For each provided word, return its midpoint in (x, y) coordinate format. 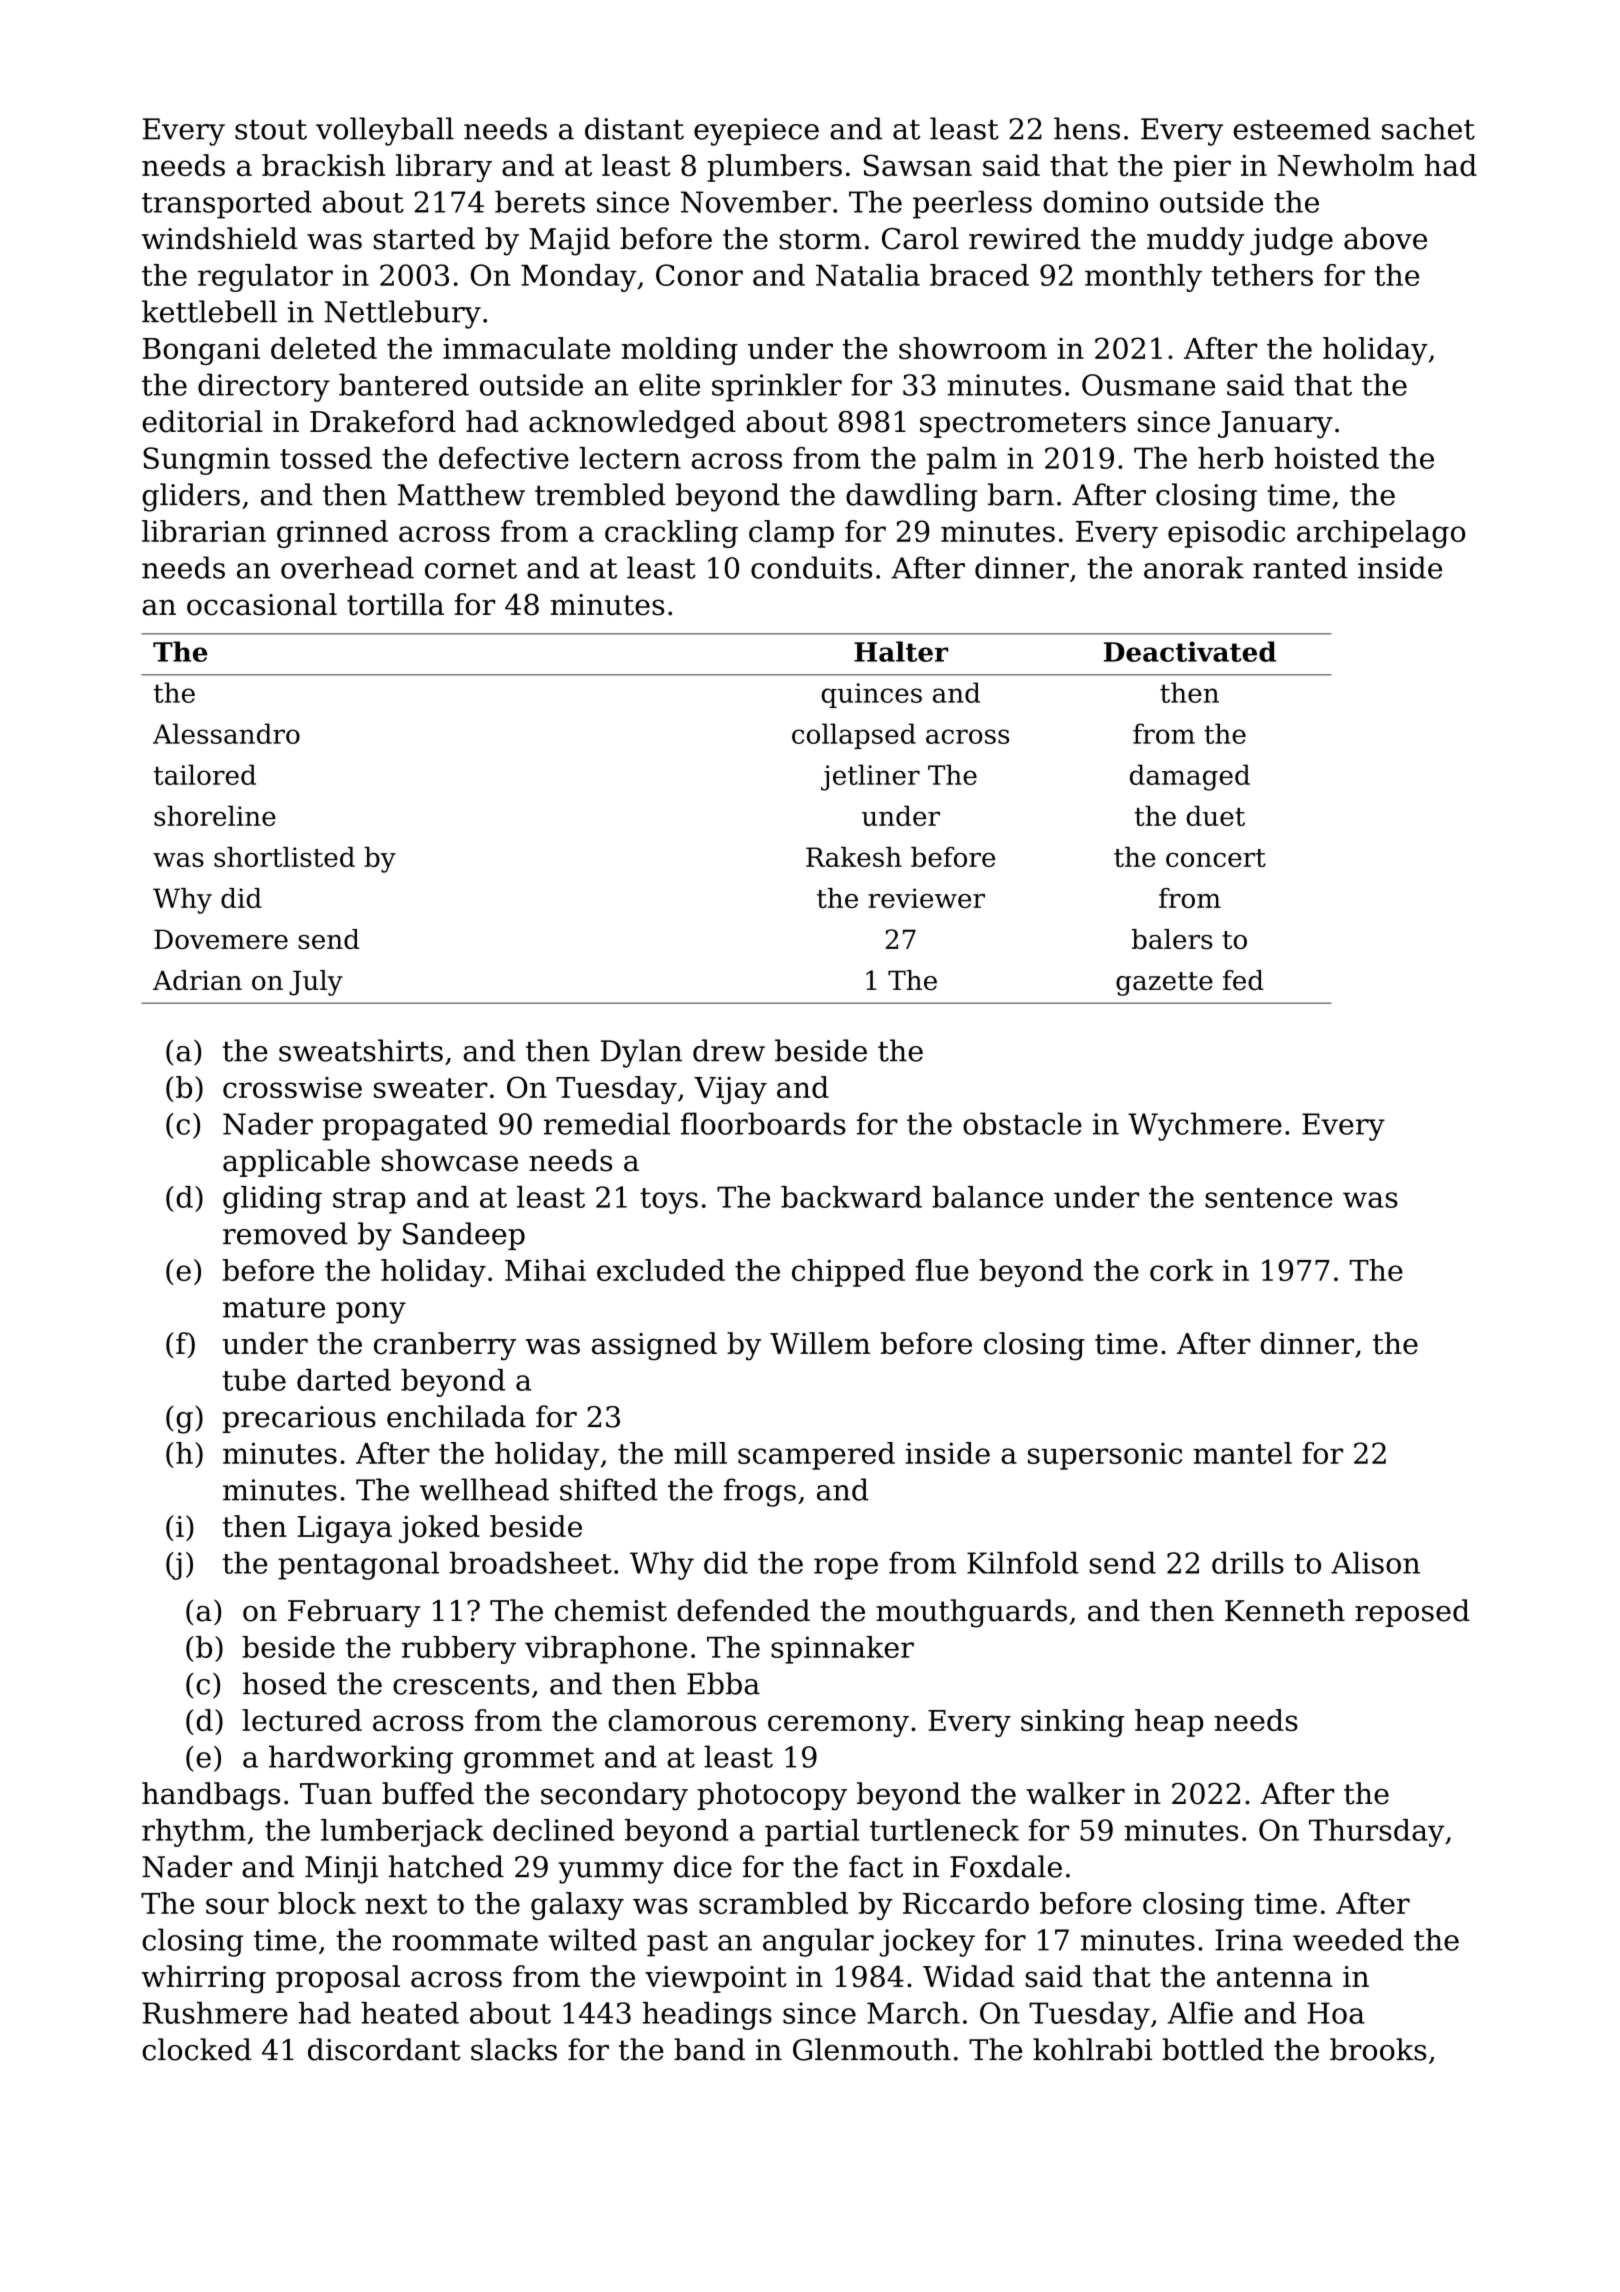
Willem (820, 1343)
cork (1181, 1270)
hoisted (1326, 458)
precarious (299, 1419)
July (316, 983)
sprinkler (777, 387)
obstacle (1022, 1123)
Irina (1249, 1940)
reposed (1412, 1613)
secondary (614, 1796)
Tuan (336, 1794)
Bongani (201, 351)
